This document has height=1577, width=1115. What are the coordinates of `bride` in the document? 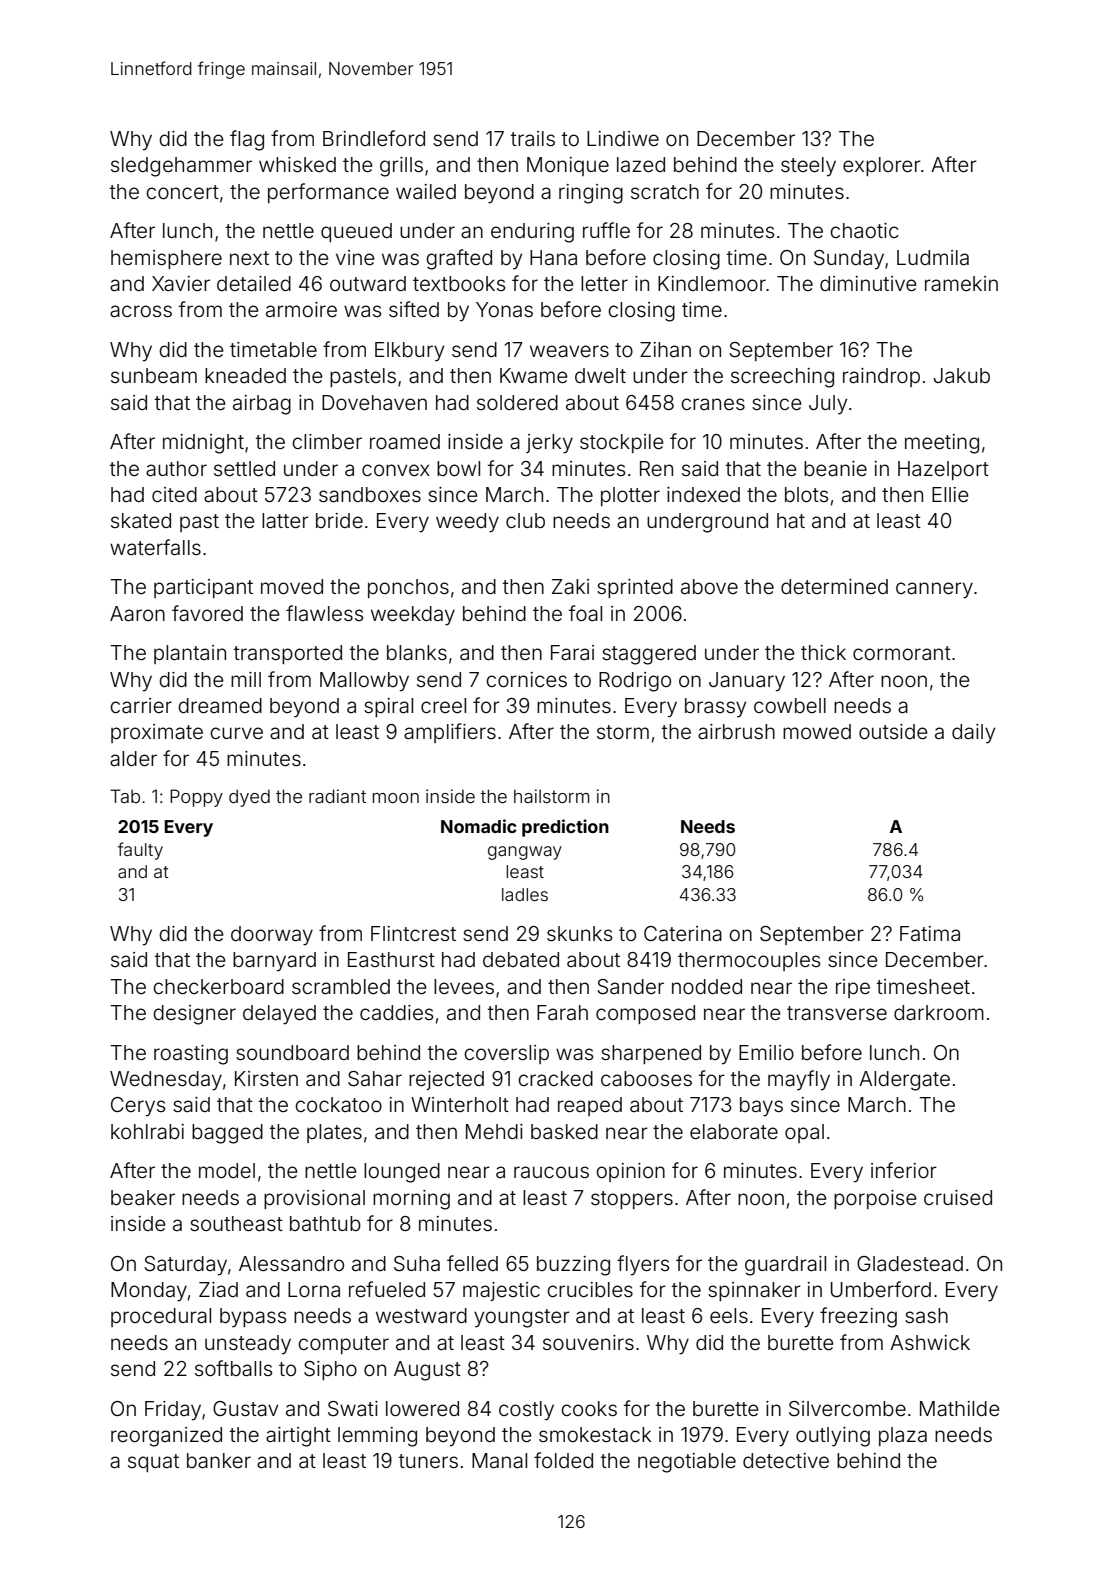 It's located at (339, 520).
